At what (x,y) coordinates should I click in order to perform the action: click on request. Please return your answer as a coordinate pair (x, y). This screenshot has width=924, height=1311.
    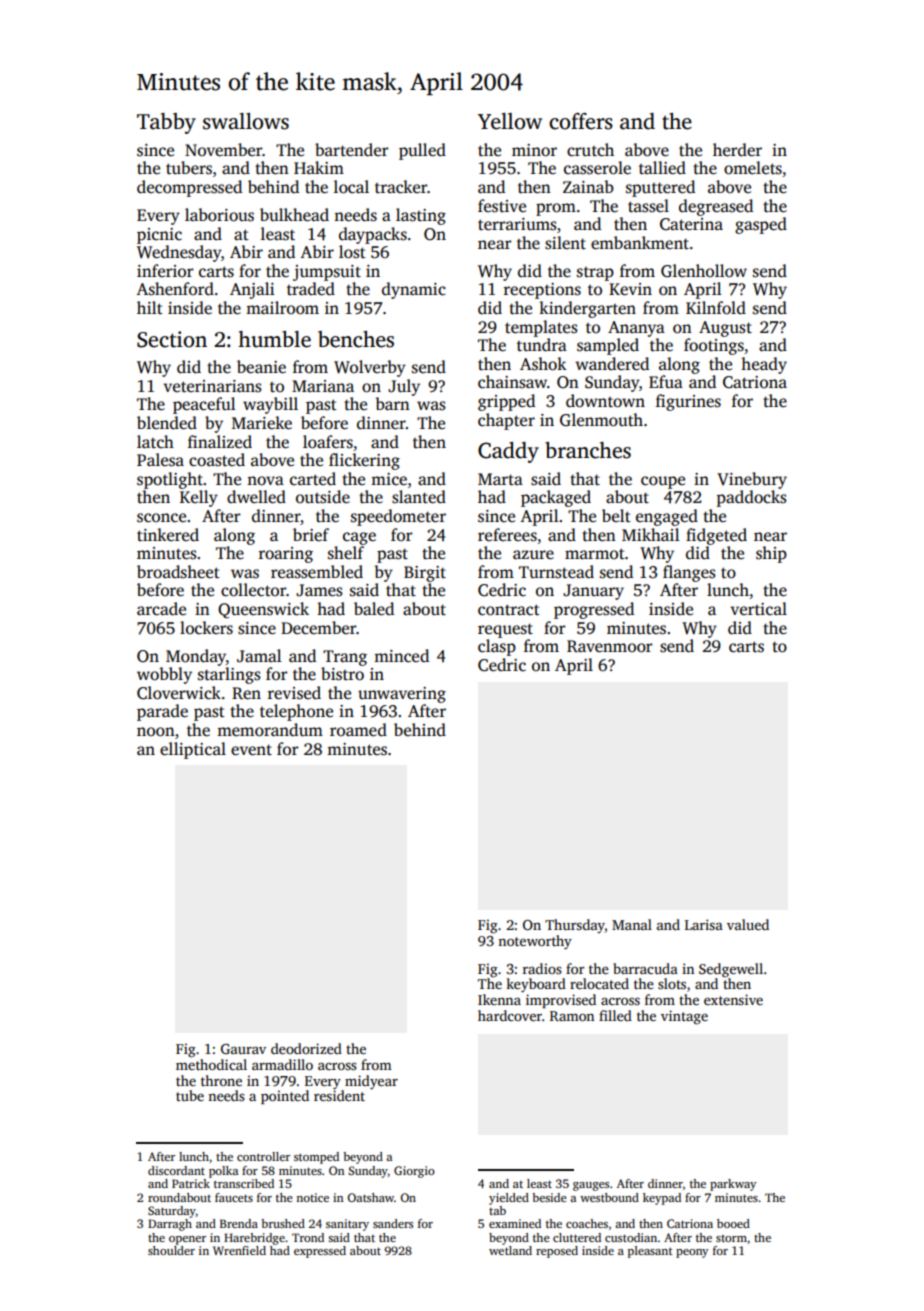
    Looking at the image, I should click on (505, 630).
